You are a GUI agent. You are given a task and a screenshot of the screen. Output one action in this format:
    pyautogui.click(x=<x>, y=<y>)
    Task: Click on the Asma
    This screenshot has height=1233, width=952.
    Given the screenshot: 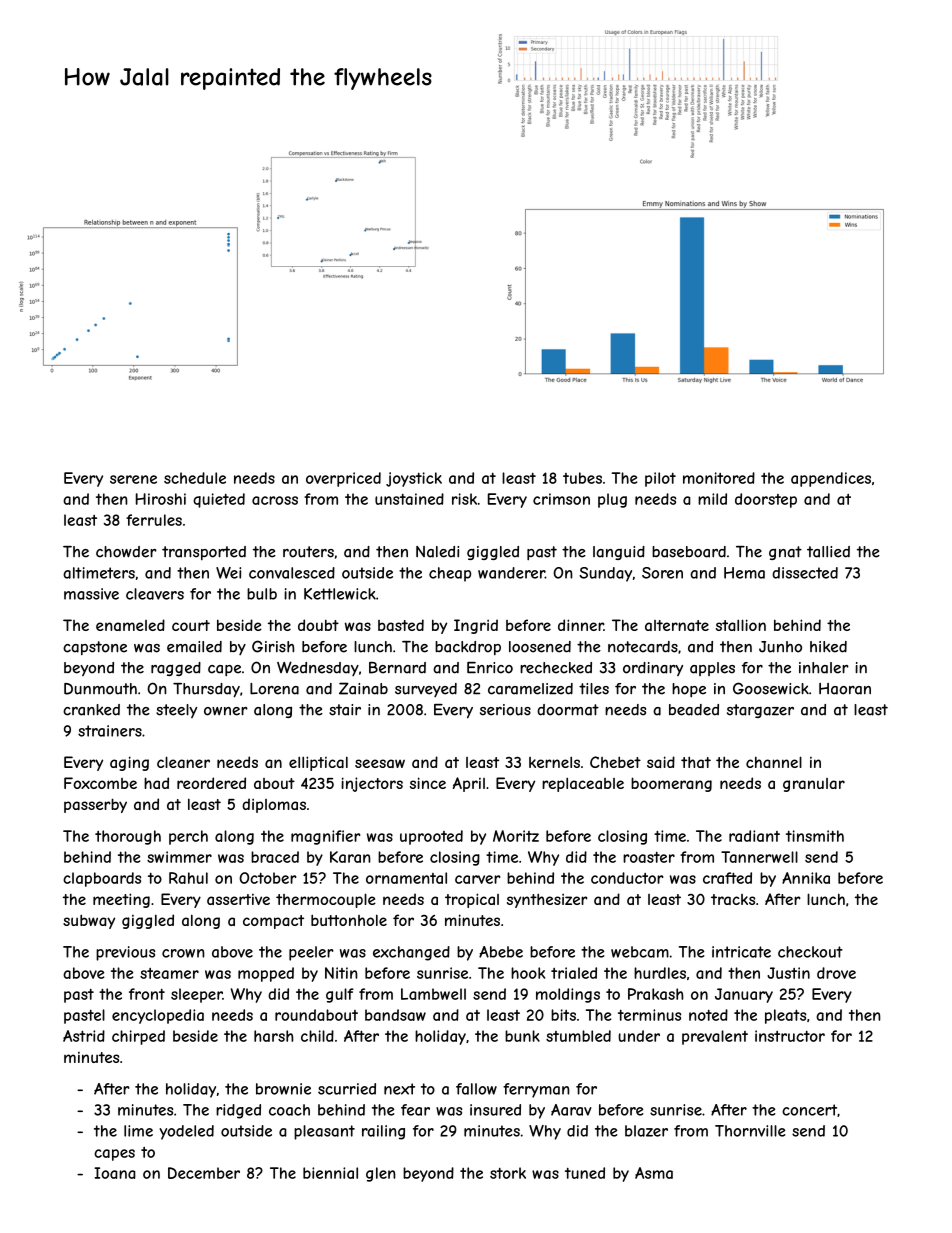 What is the action you would take?
    pyautogui.click(x=654, y=1173)
